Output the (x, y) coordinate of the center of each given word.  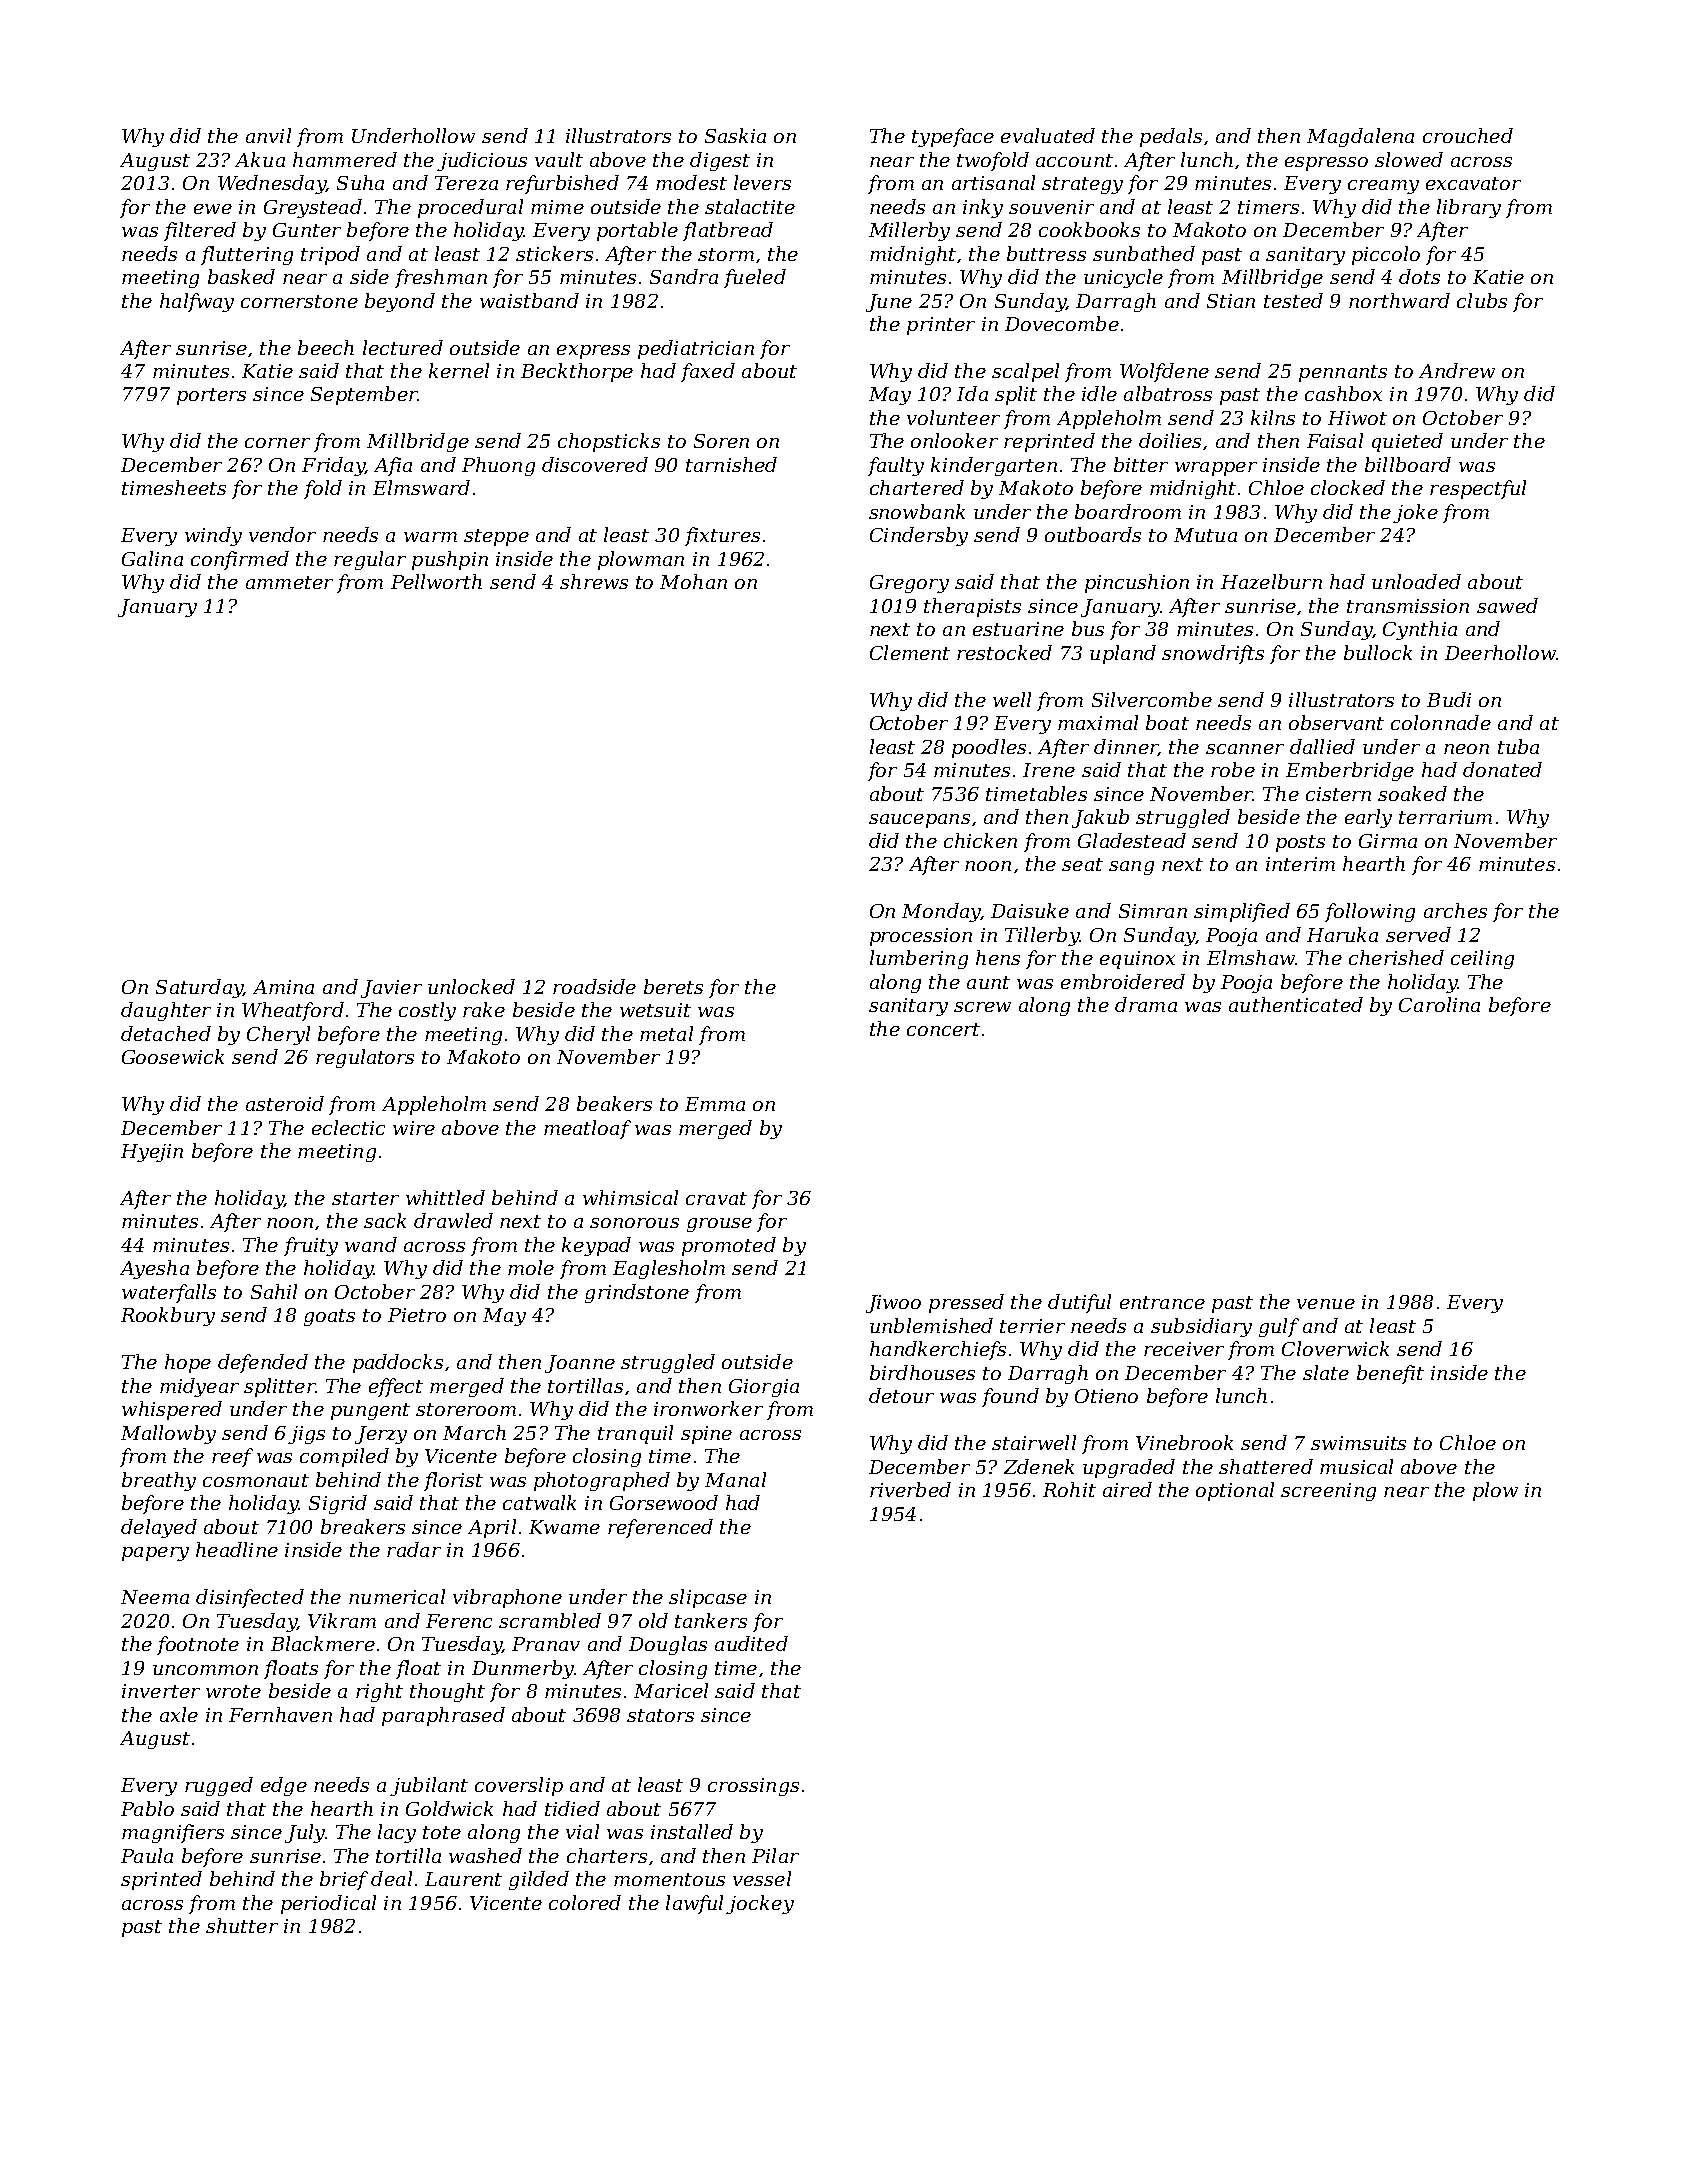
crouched (1468, 135)
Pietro (417, 1315)
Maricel (671, 1690)
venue (1326, 1304)
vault (559, 159)
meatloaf (587, 1129)
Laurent (463, 1879)
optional (1235, 1491)
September (364, 395)
